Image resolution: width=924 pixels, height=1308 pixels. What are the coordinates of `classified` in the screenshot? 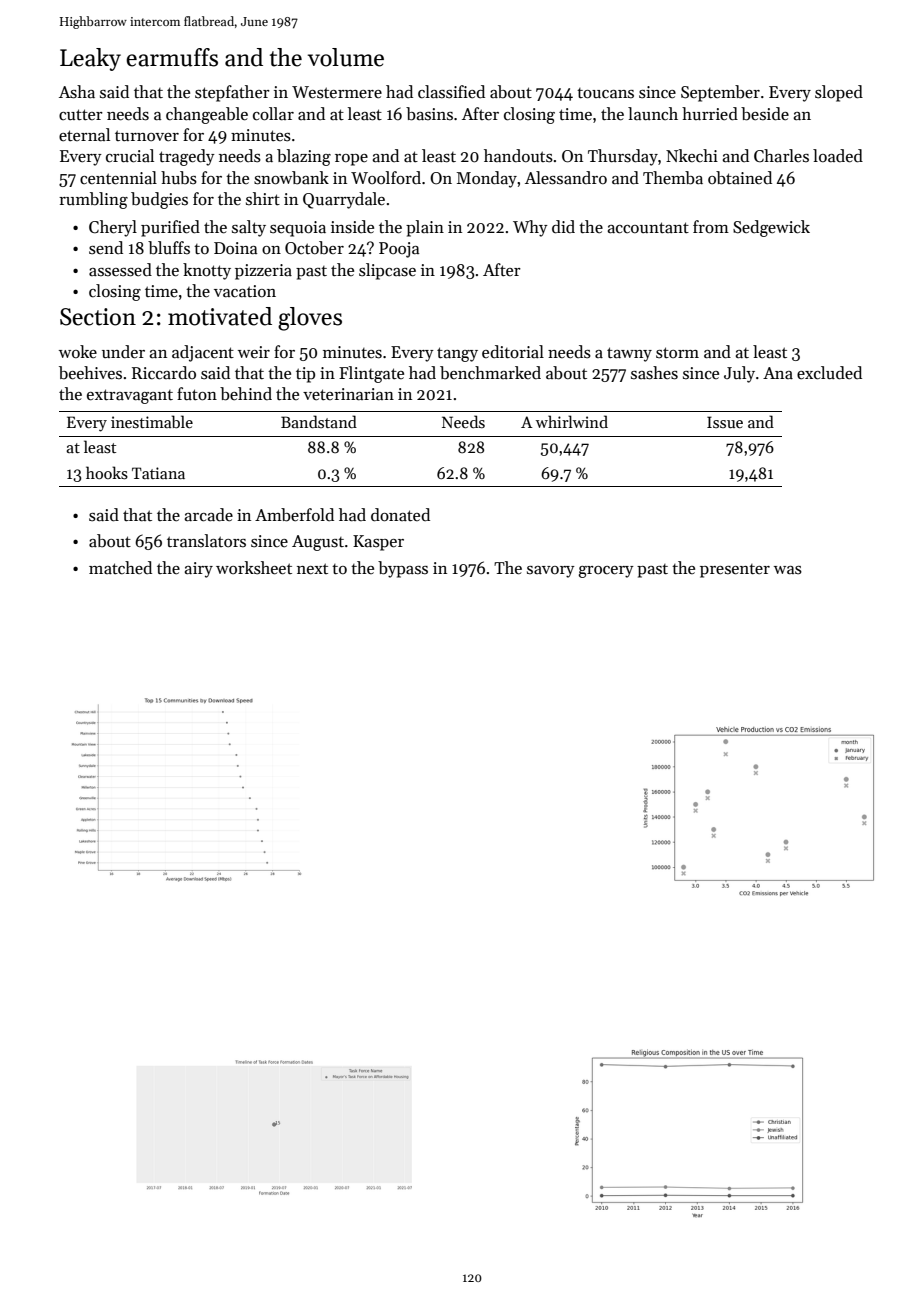 It's located at (451, 92).
